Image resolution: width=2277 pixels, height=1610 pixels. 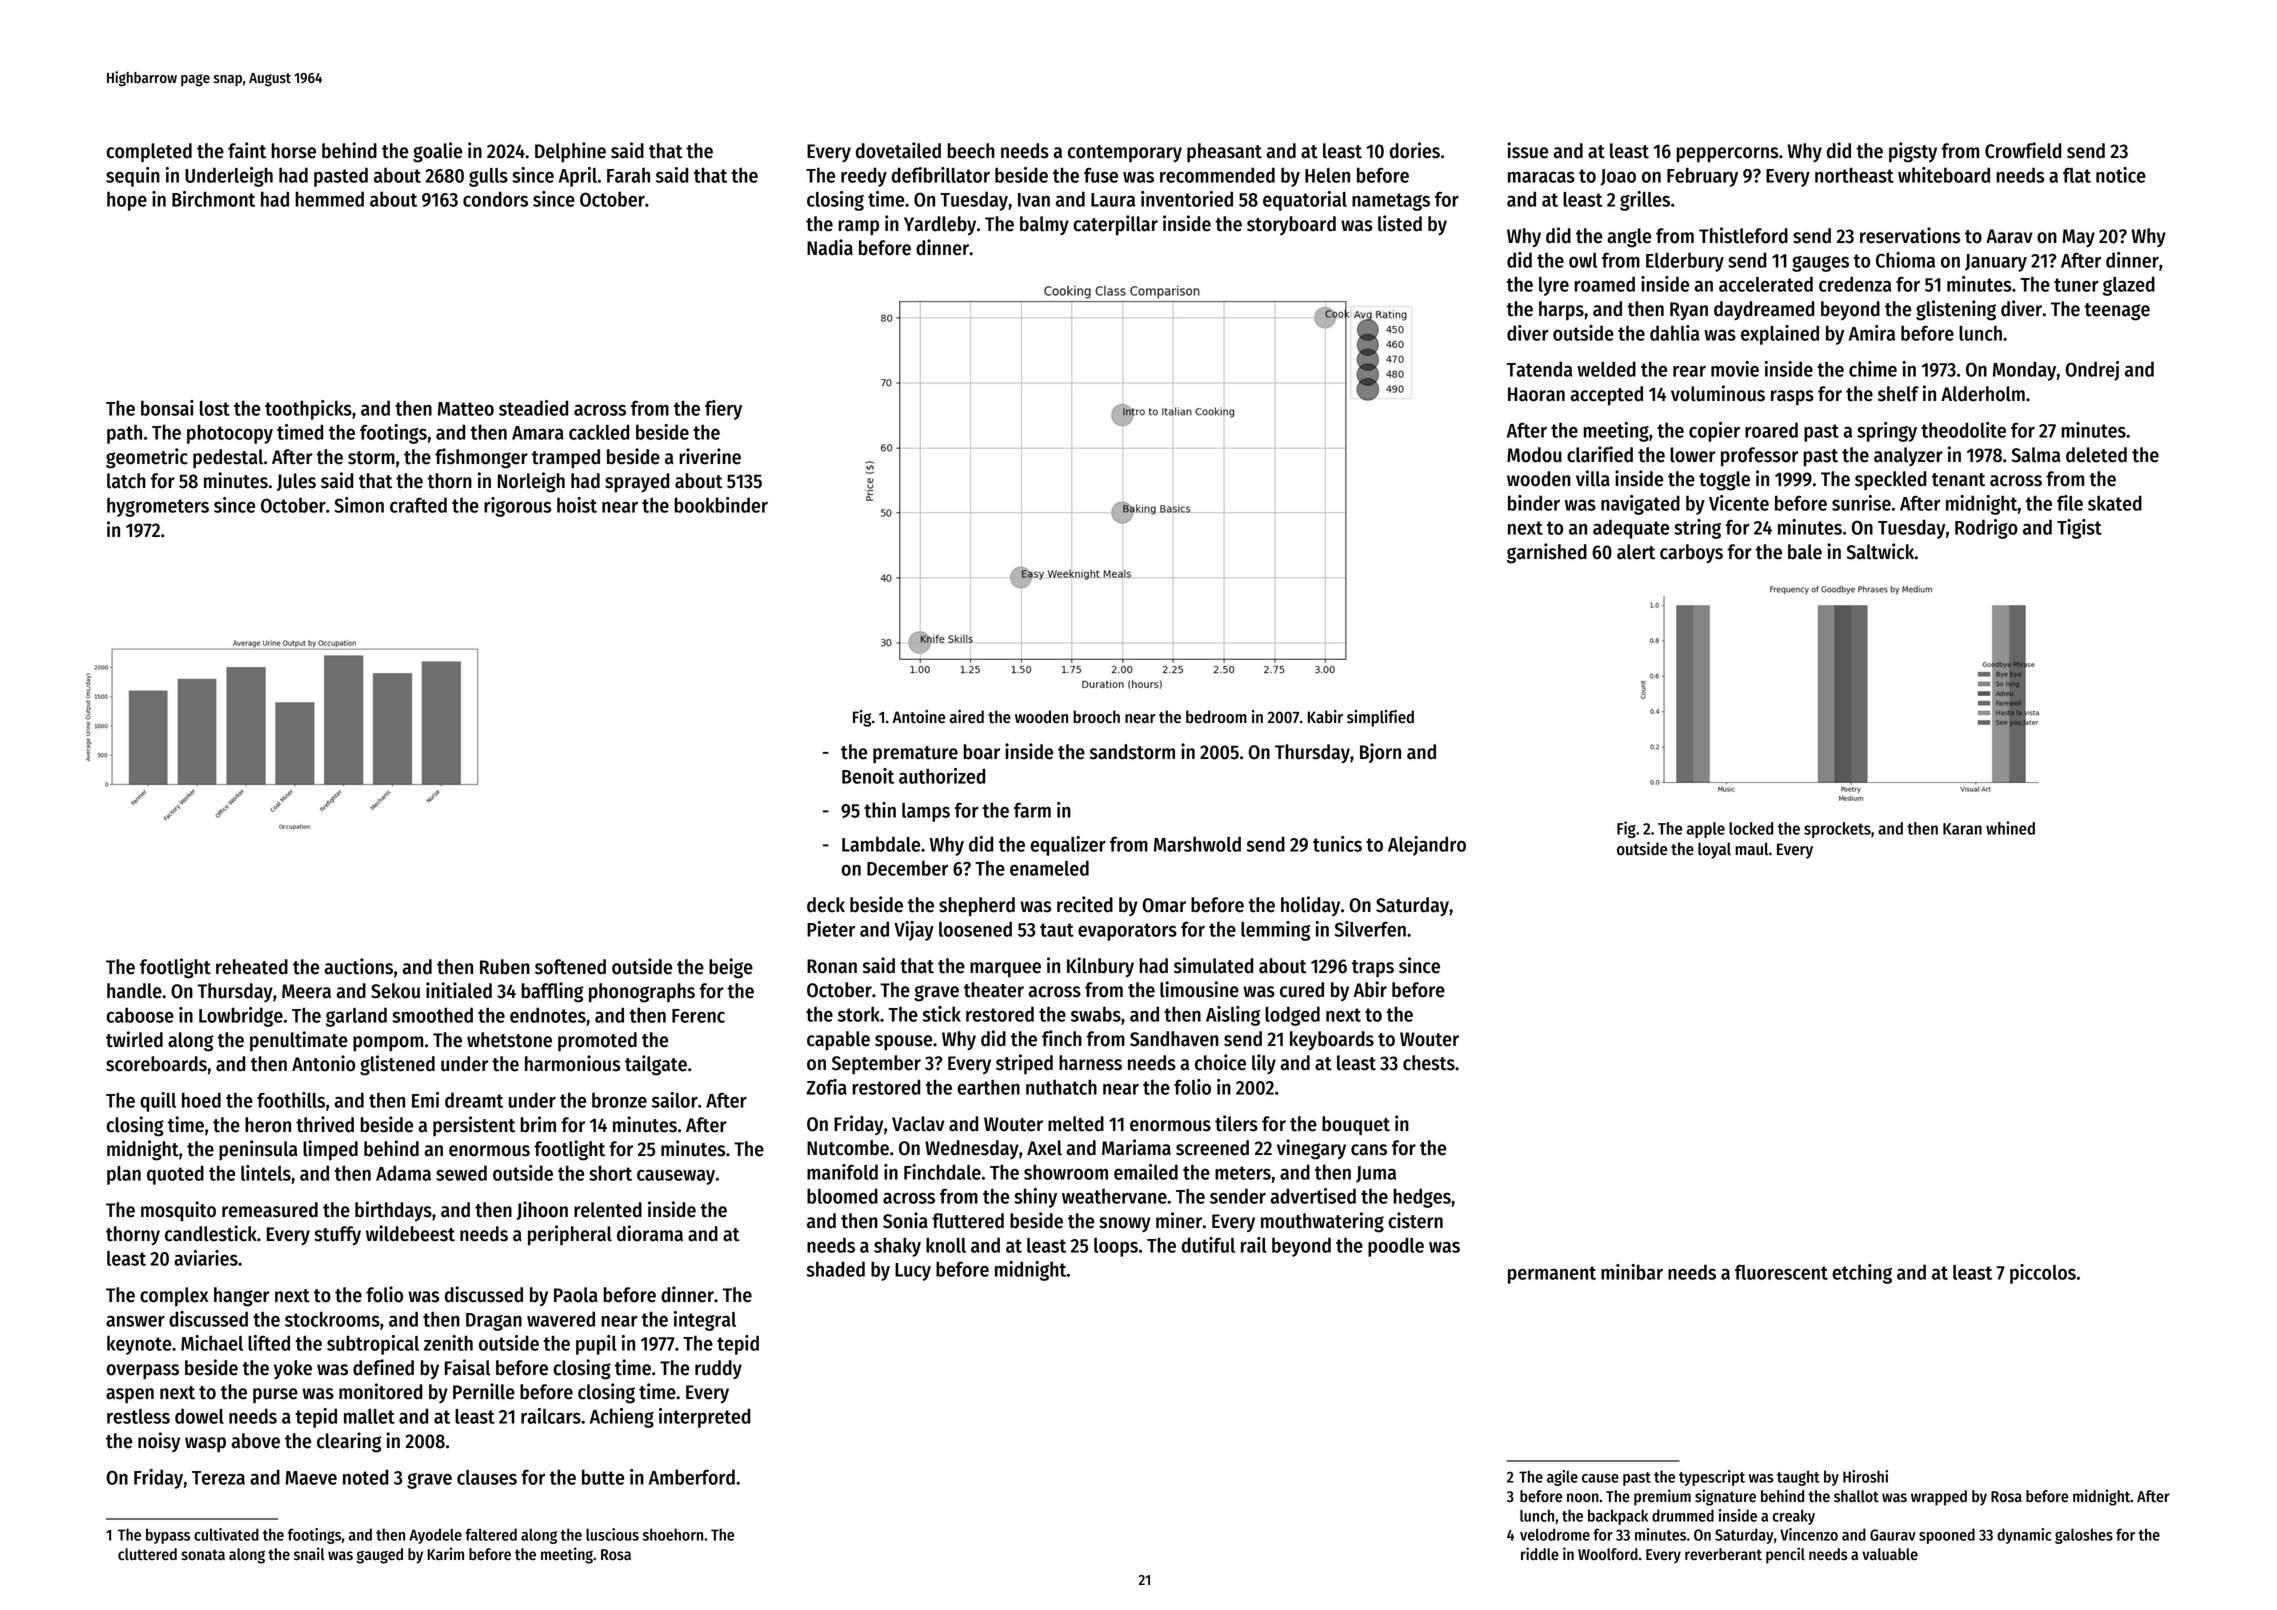 What do you see at coordinates (723, 410) in the screenshot?
I see `fiery` at bounding box center [723, 410].
